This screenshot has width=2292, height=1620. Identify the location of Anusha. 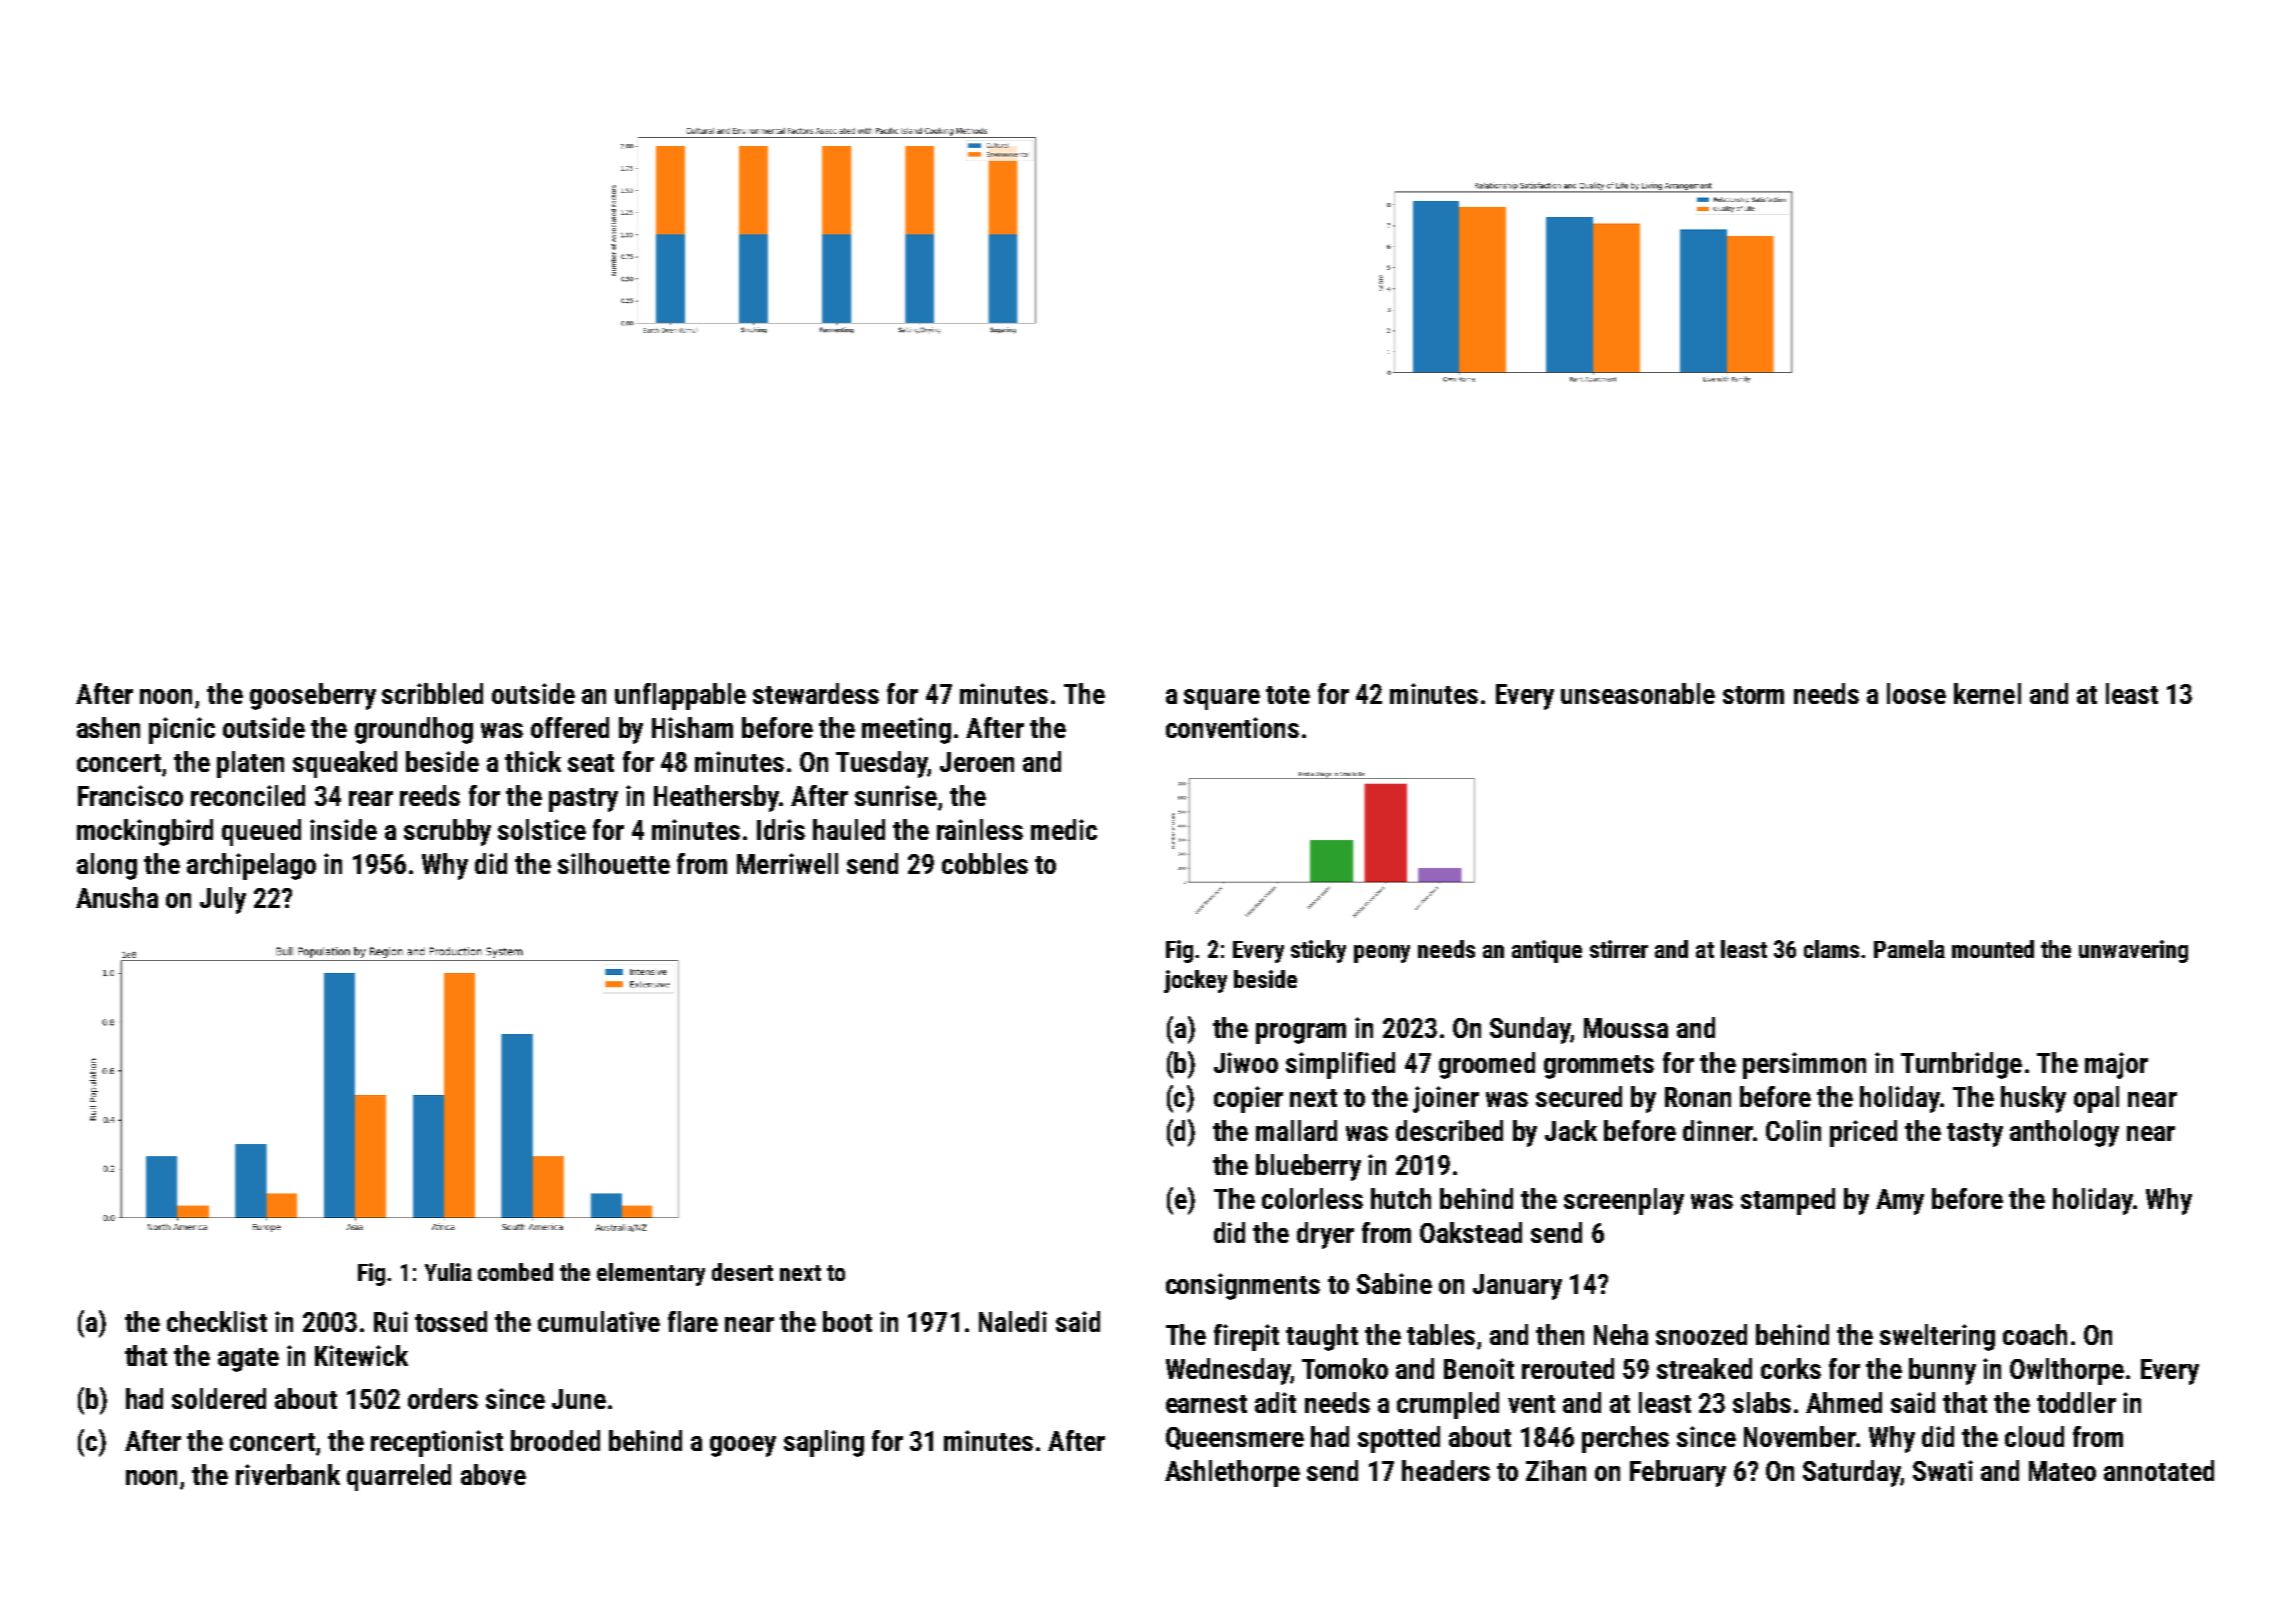
(117, 897).
